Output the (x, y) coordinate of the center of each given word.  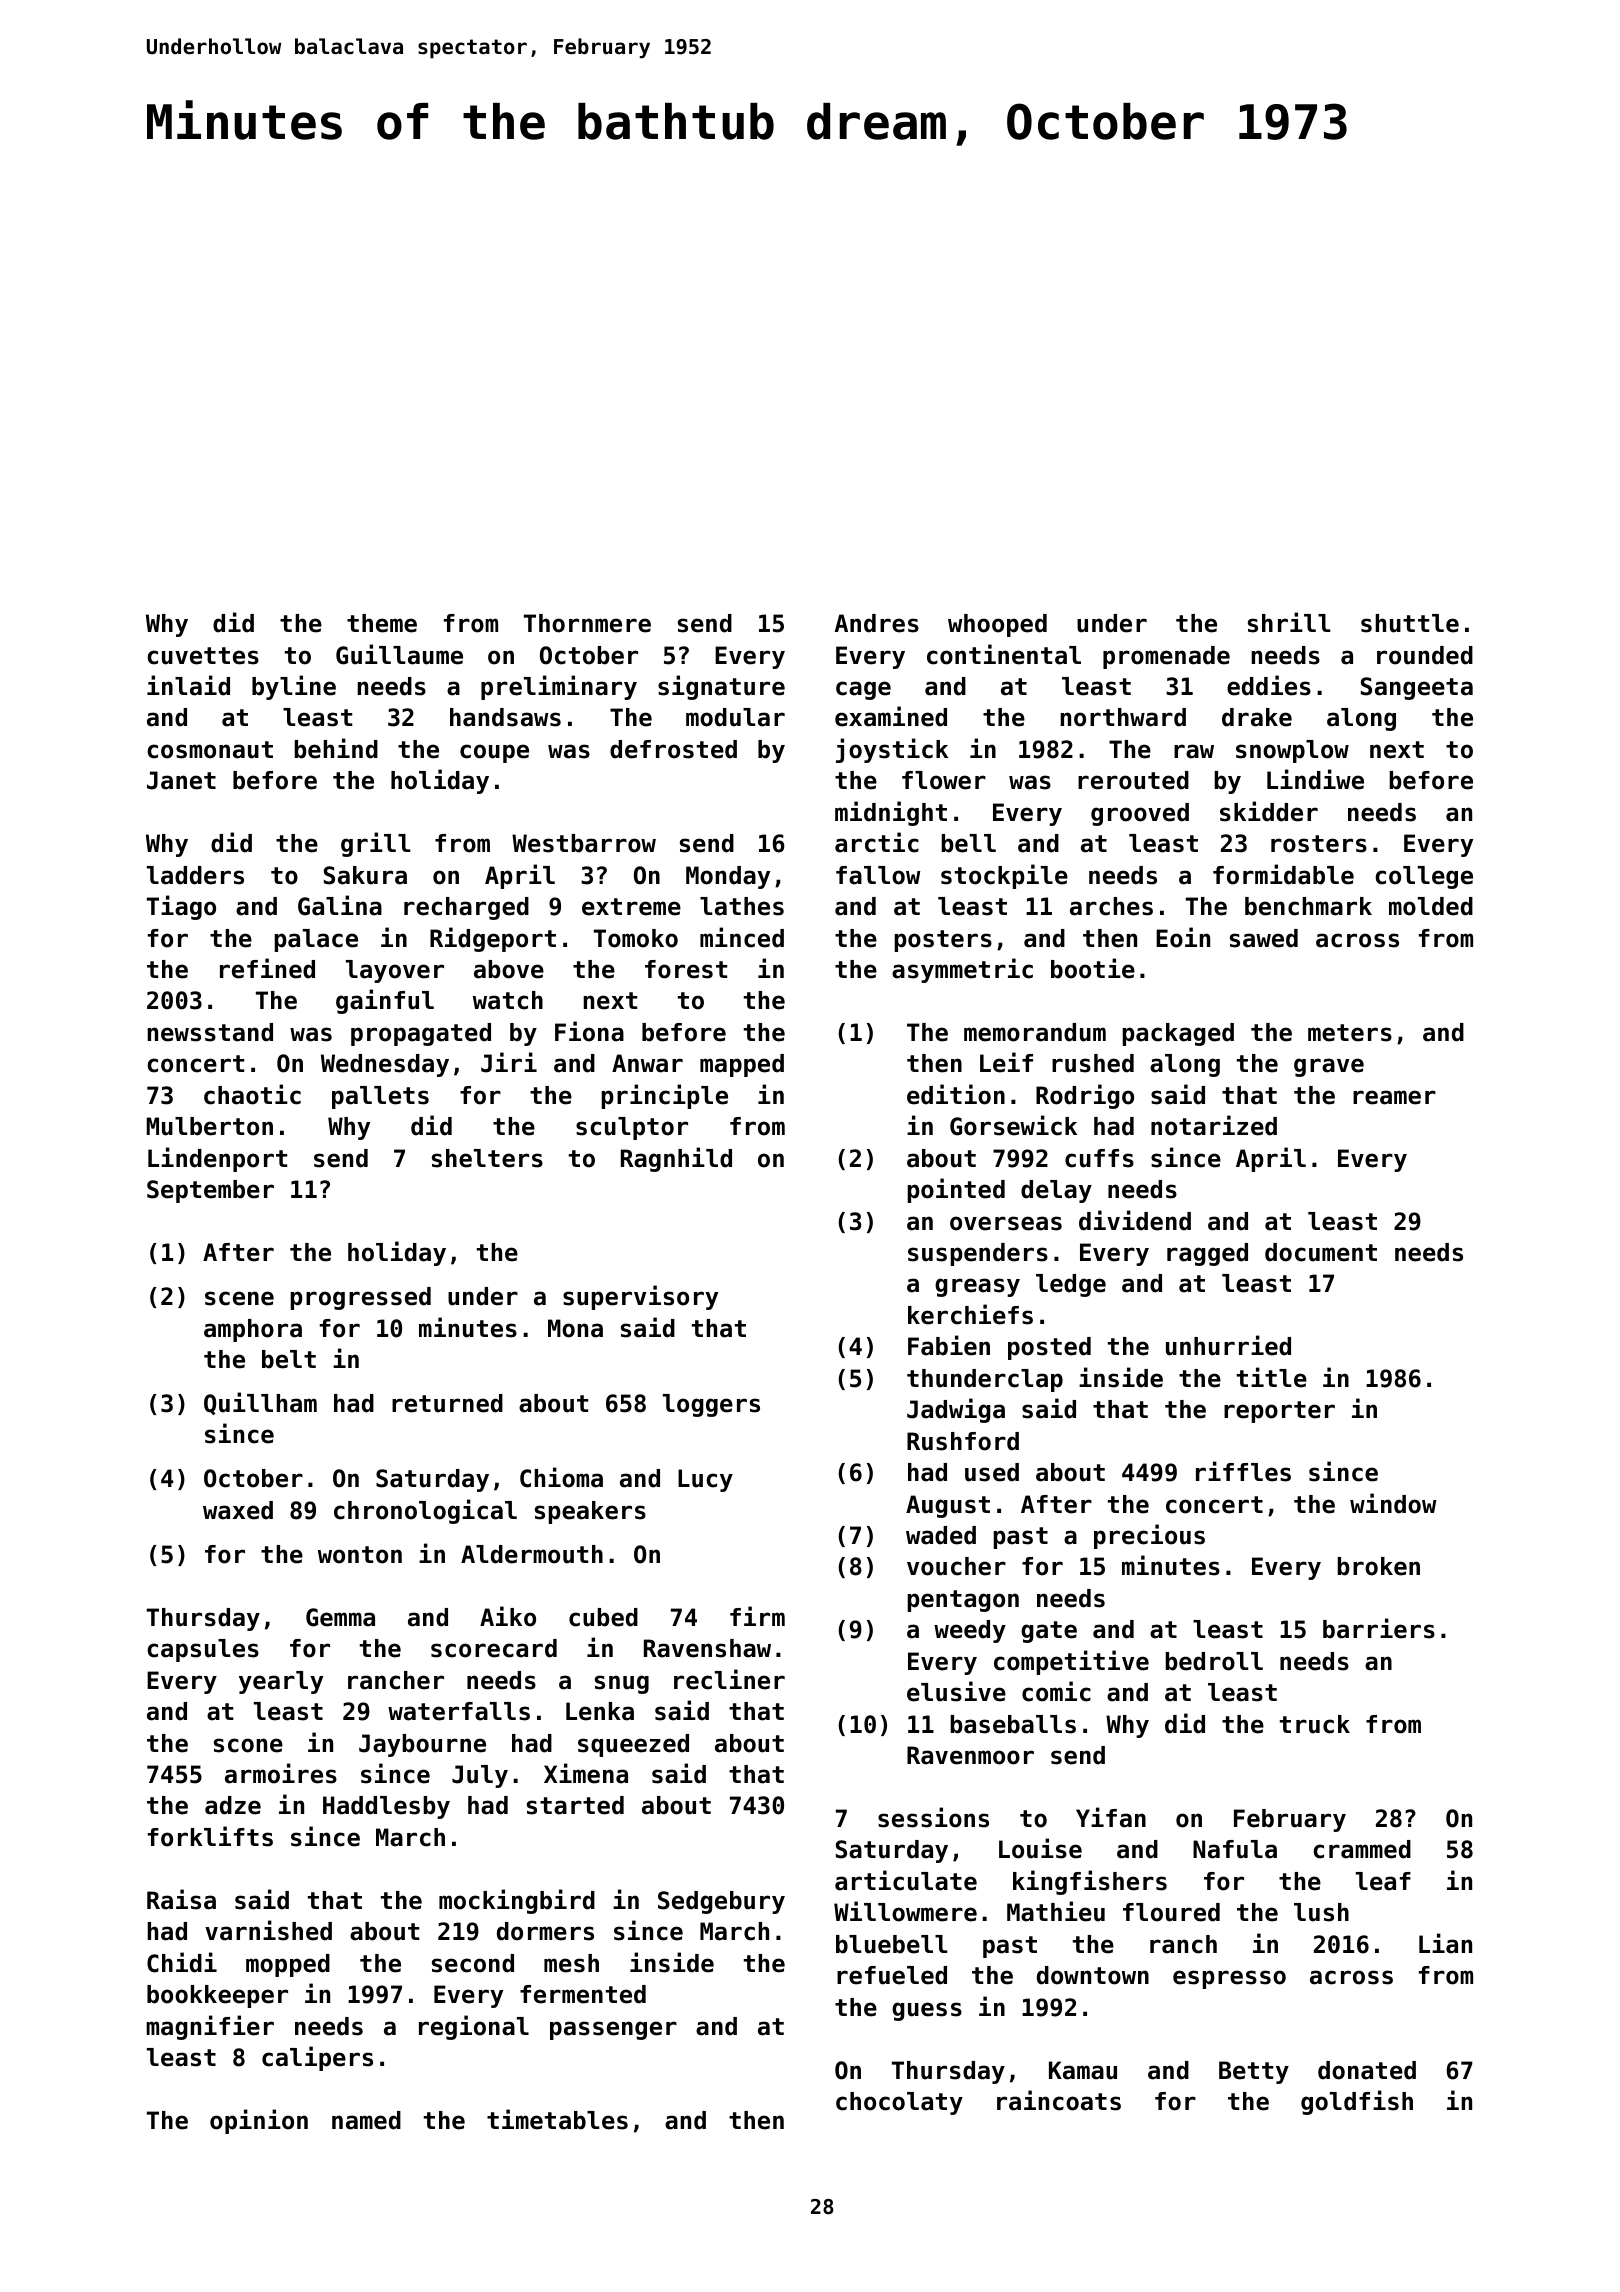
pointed (956, 1190)
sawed (1264, 938)
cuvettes (203, 656)
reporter (1279, 1412)
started (575, 1805)
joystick (892, 750)
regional (474, 2027)
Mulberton (209, 1126)
